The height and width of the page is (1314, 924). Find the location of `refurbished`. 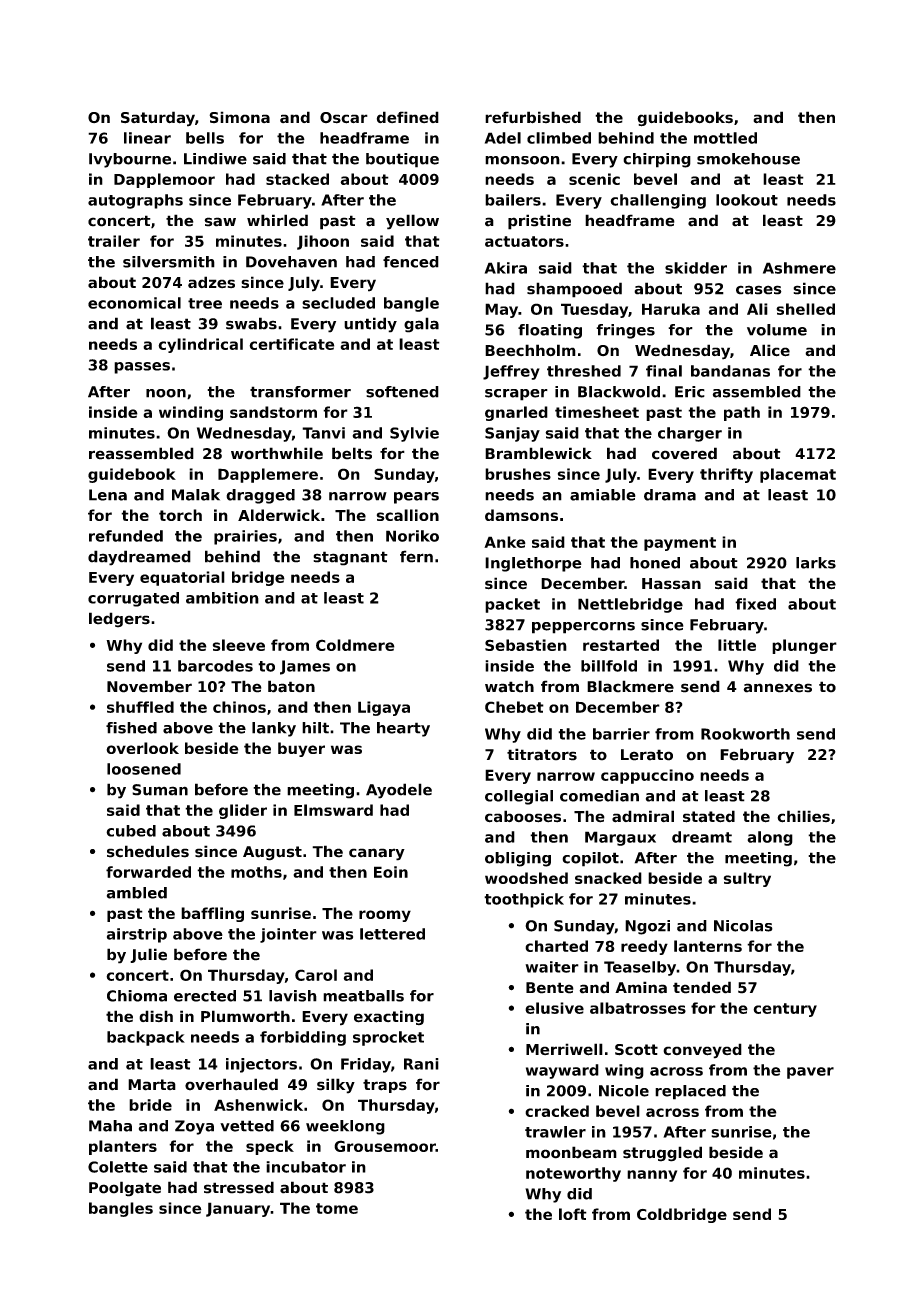

refurbished is located at coordinates (533, 117).
